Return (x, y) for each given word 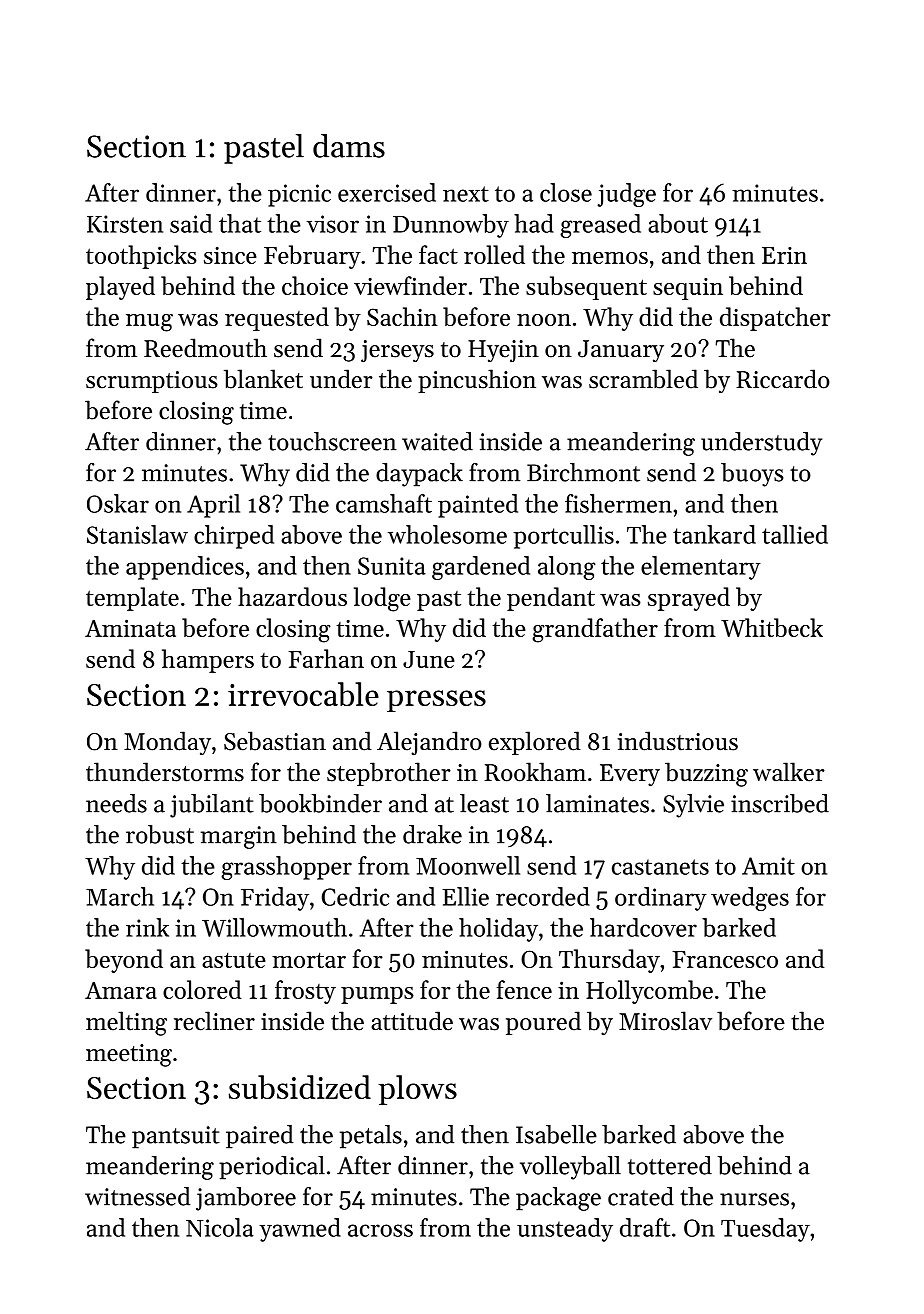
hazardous (292, 596)
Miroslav (665, 1021)
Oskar (118, 503)
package (558, 1199)
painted (478, 506)
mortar (309, 960)
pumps (377, 995)
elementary (701, 568)
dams (349, 146)
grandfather (595, 630)
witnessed (137, 1196)
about (678, 223)
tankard (714, 534)
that (240, 223)
